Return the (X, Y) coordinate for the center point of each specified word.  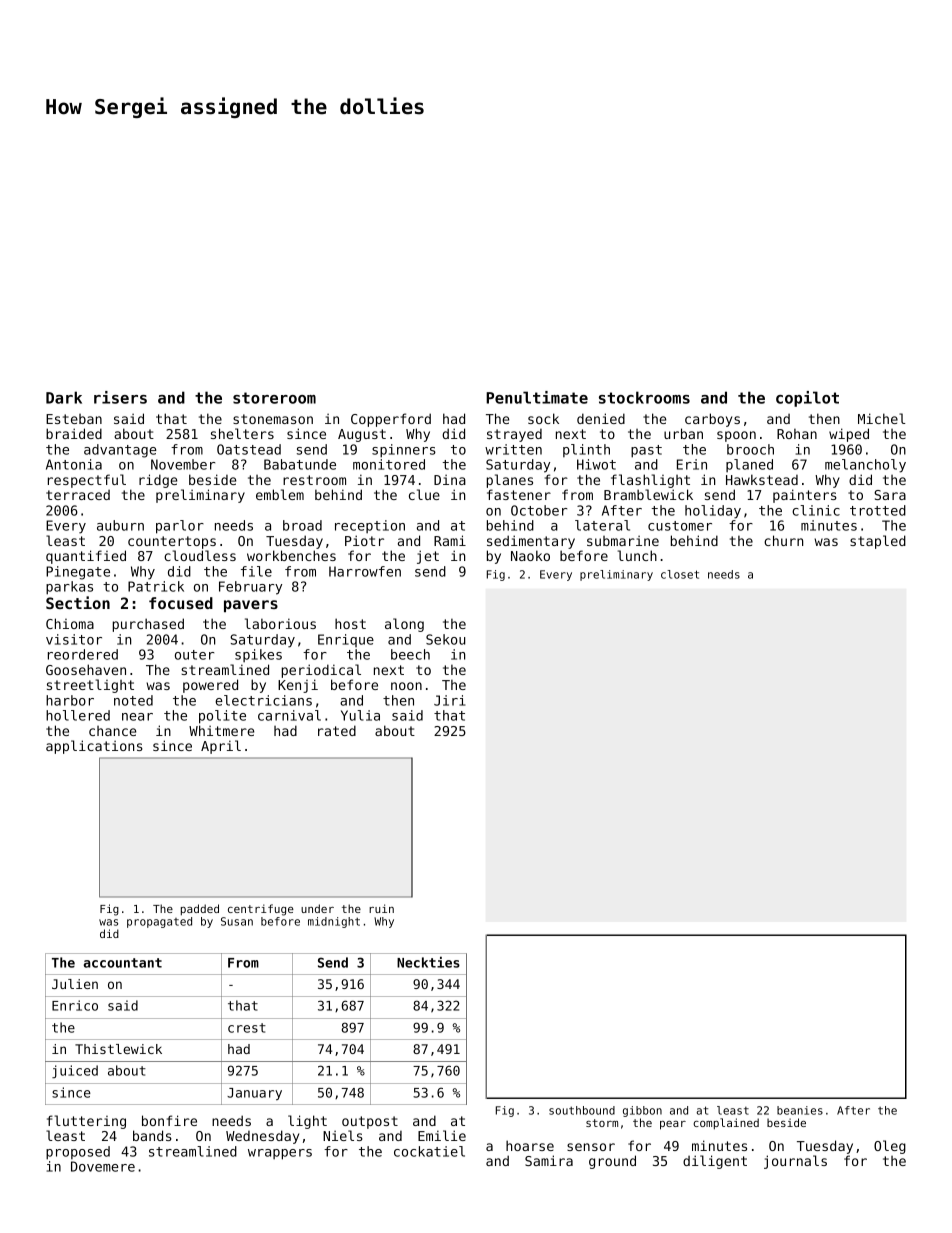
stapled (878, 542)
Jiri (450, 700)
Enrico (75, 1005)
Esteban (74, 419)
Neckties (428, 962)
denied (601, 418)
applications (94, 747)
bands (152, 1135)
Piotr (364, 540)
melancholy (865, 466)
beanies (800, 1110)
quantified (86, 557)
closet (680, 574)
